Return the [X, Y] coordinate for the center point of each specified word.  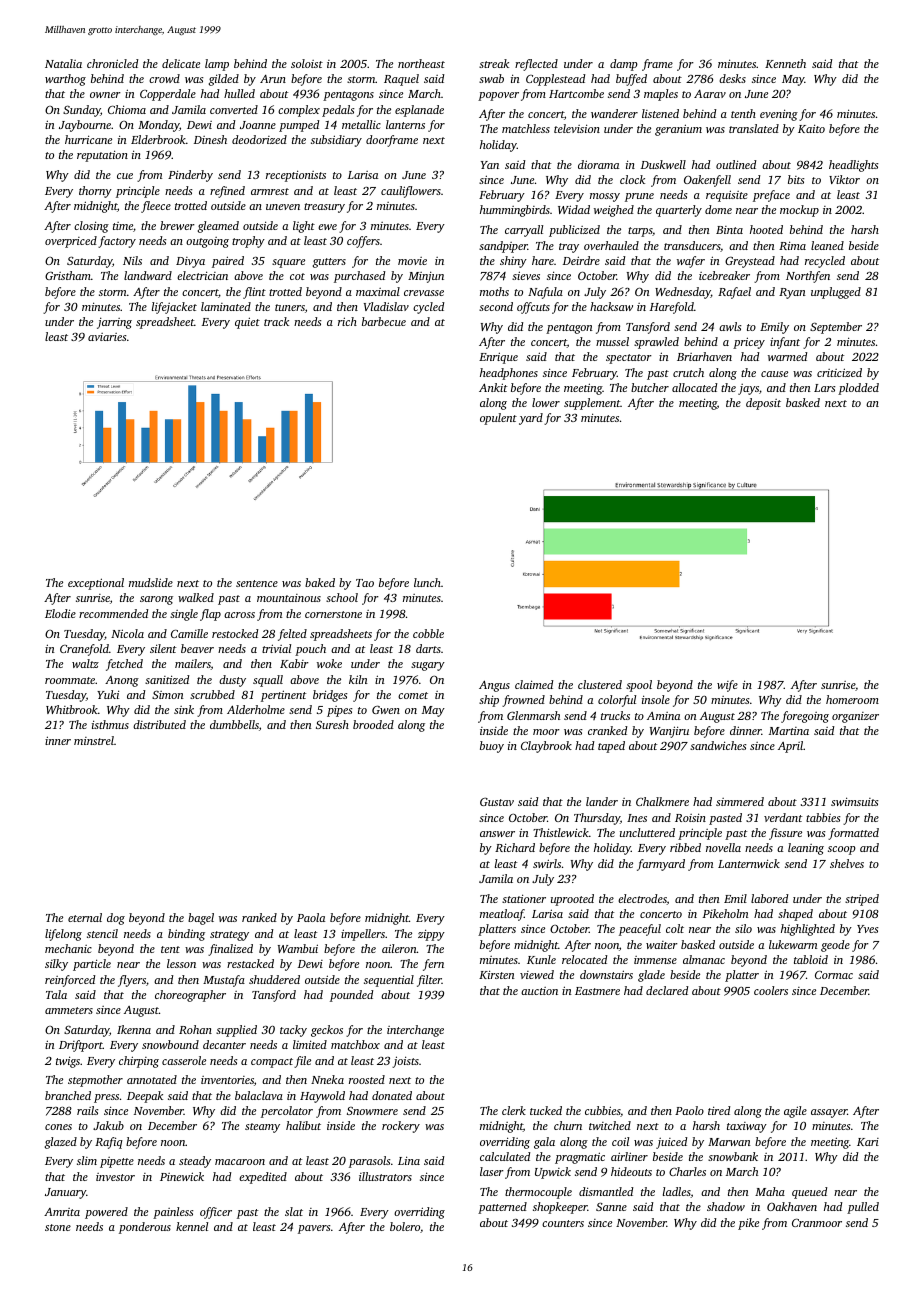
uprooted [572, 900]
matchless [526, 128]
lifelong [63, 935]
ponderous [145, 1228]
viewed [537, 974]
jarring [114, 323]
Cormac [834, 974]
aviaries [107, 337]
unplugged [836, 293]
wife [727, 686]
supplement [592, 404]
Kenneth [785, 63]
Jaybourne [85, 126]
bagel [201, 919]
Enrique [498, 358]
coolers [771, 990]
